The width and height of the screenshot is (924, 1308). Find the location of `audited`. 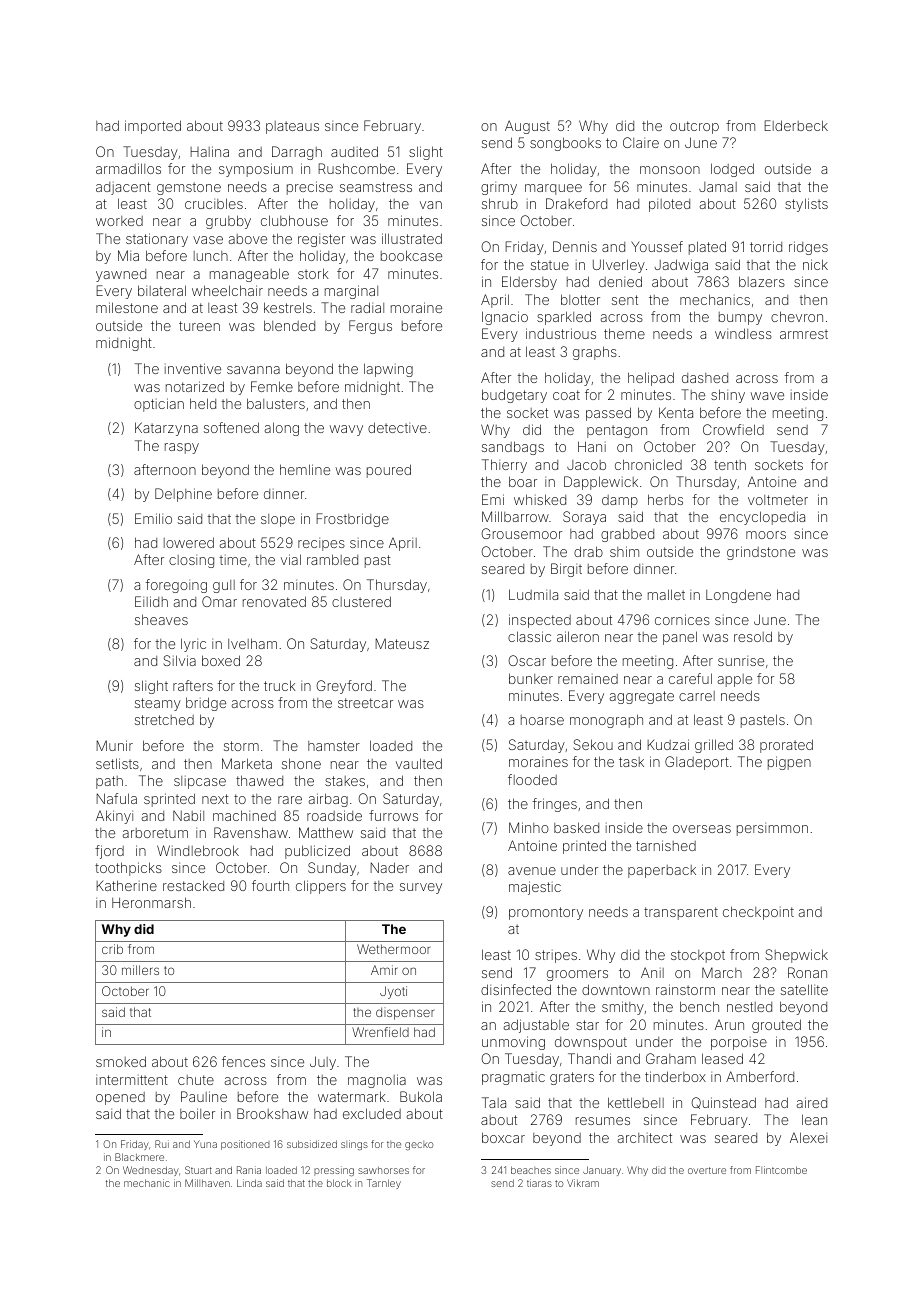

audited is located at coordinates (354, 151).
